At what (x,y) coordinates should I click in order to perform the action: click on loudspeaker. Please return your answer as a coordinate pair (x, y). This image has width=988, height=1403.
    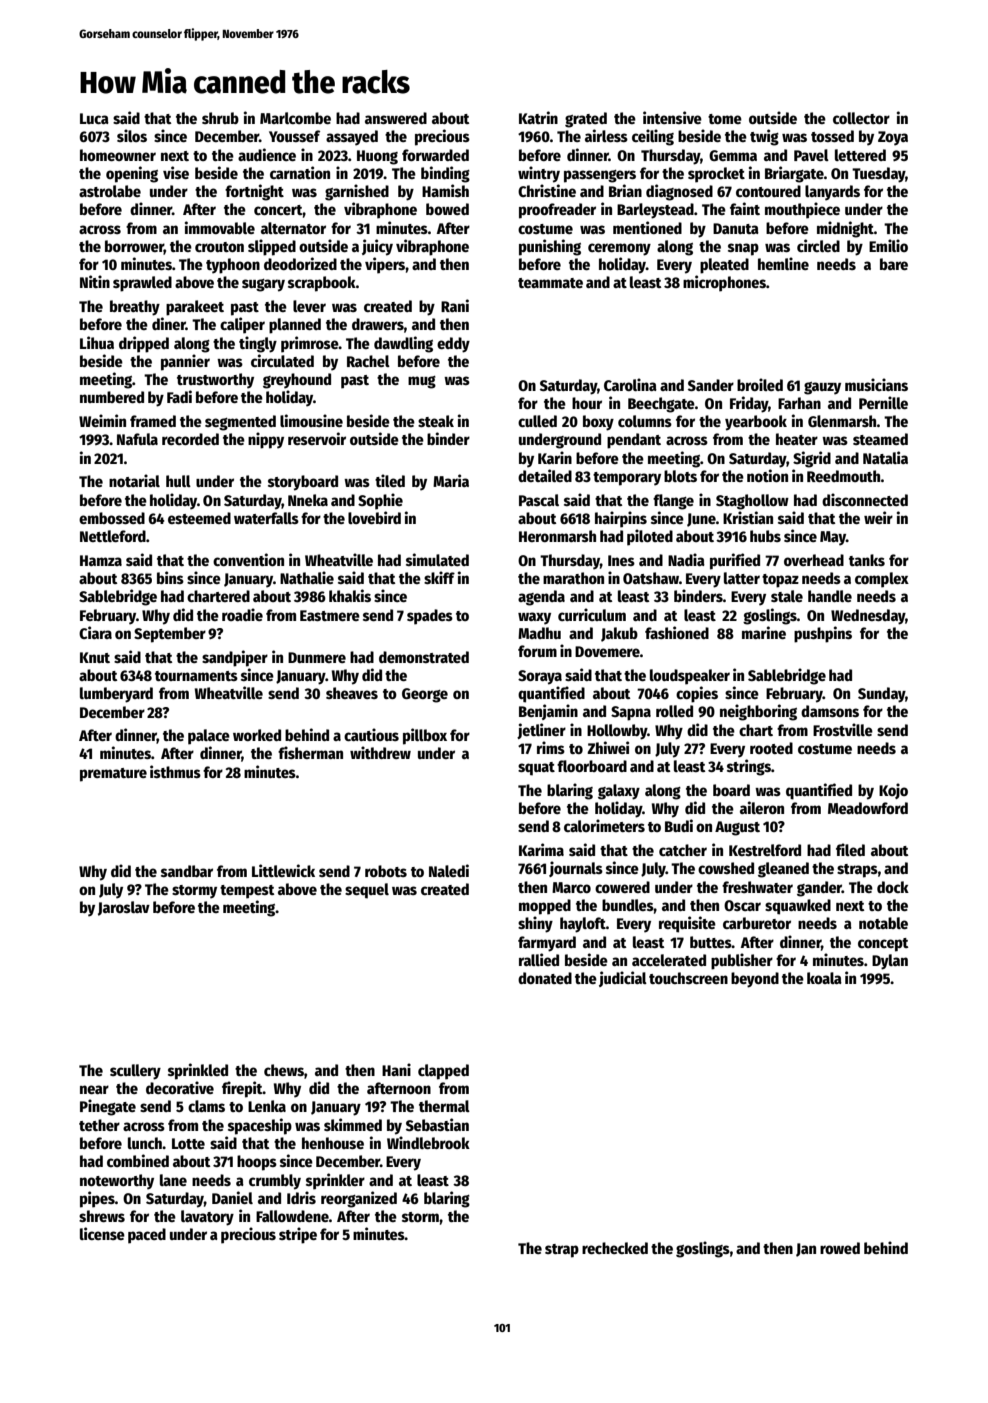
    Looking at the image, I should click on (690, 677).
